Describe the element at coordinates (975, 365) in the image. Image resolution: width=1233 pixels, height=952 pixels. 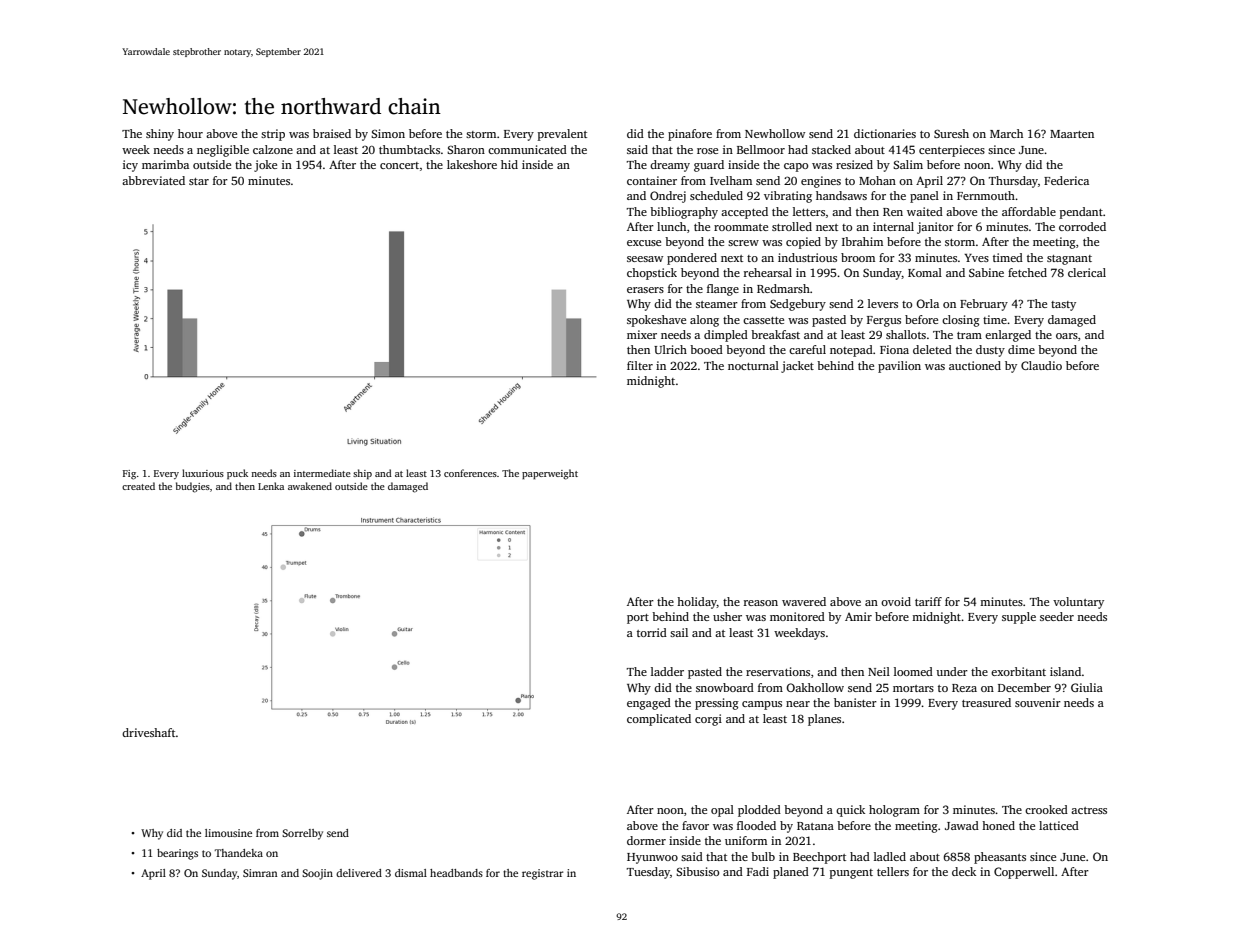
I see `auctioned` at that location.
